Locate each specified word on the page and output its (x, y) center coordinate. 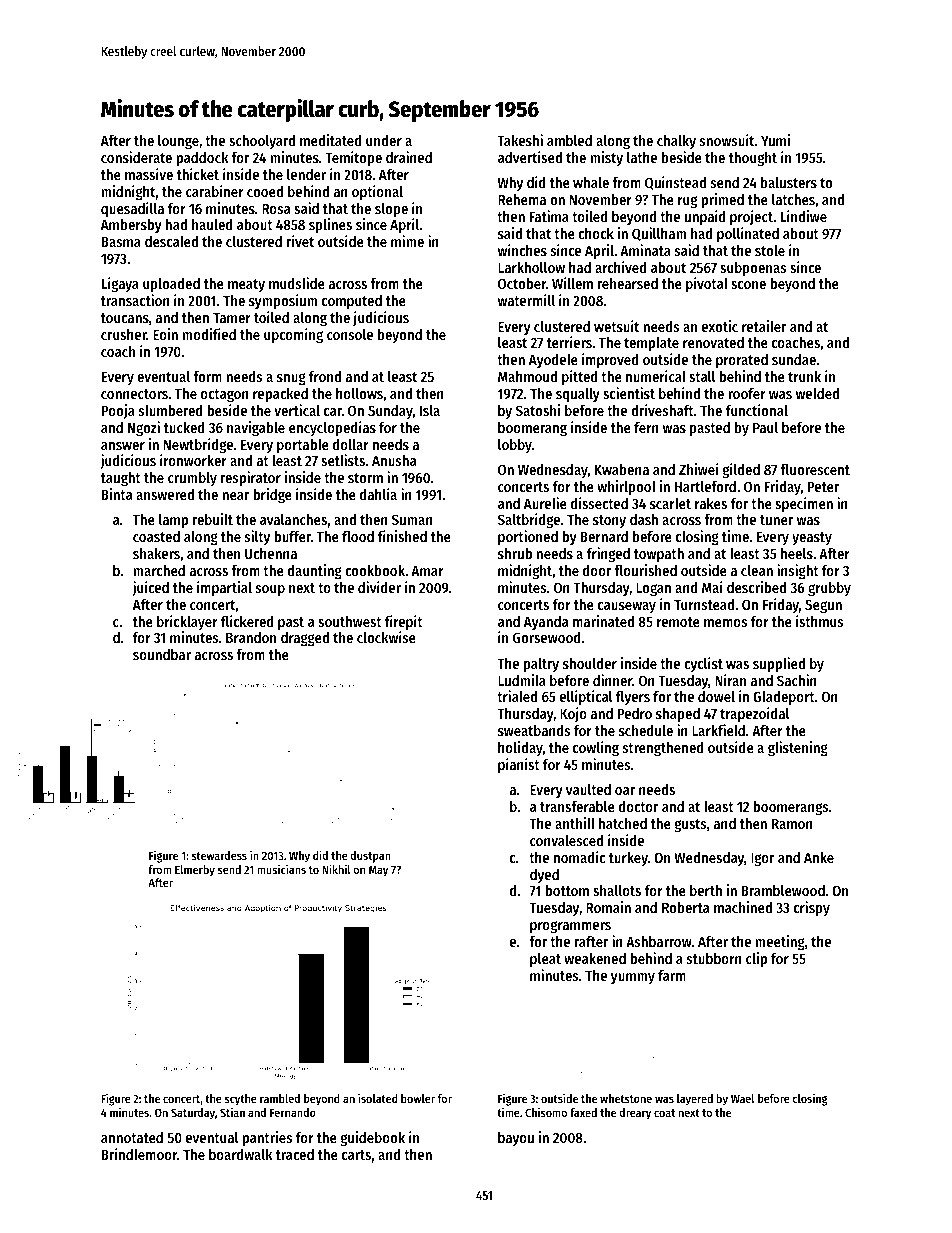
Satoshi (538, 410)
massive (149, 174)
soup (270, 590)
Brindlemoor (139, 1154)
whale (591, 182)
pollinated (748, 234)
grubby (829, 589)
